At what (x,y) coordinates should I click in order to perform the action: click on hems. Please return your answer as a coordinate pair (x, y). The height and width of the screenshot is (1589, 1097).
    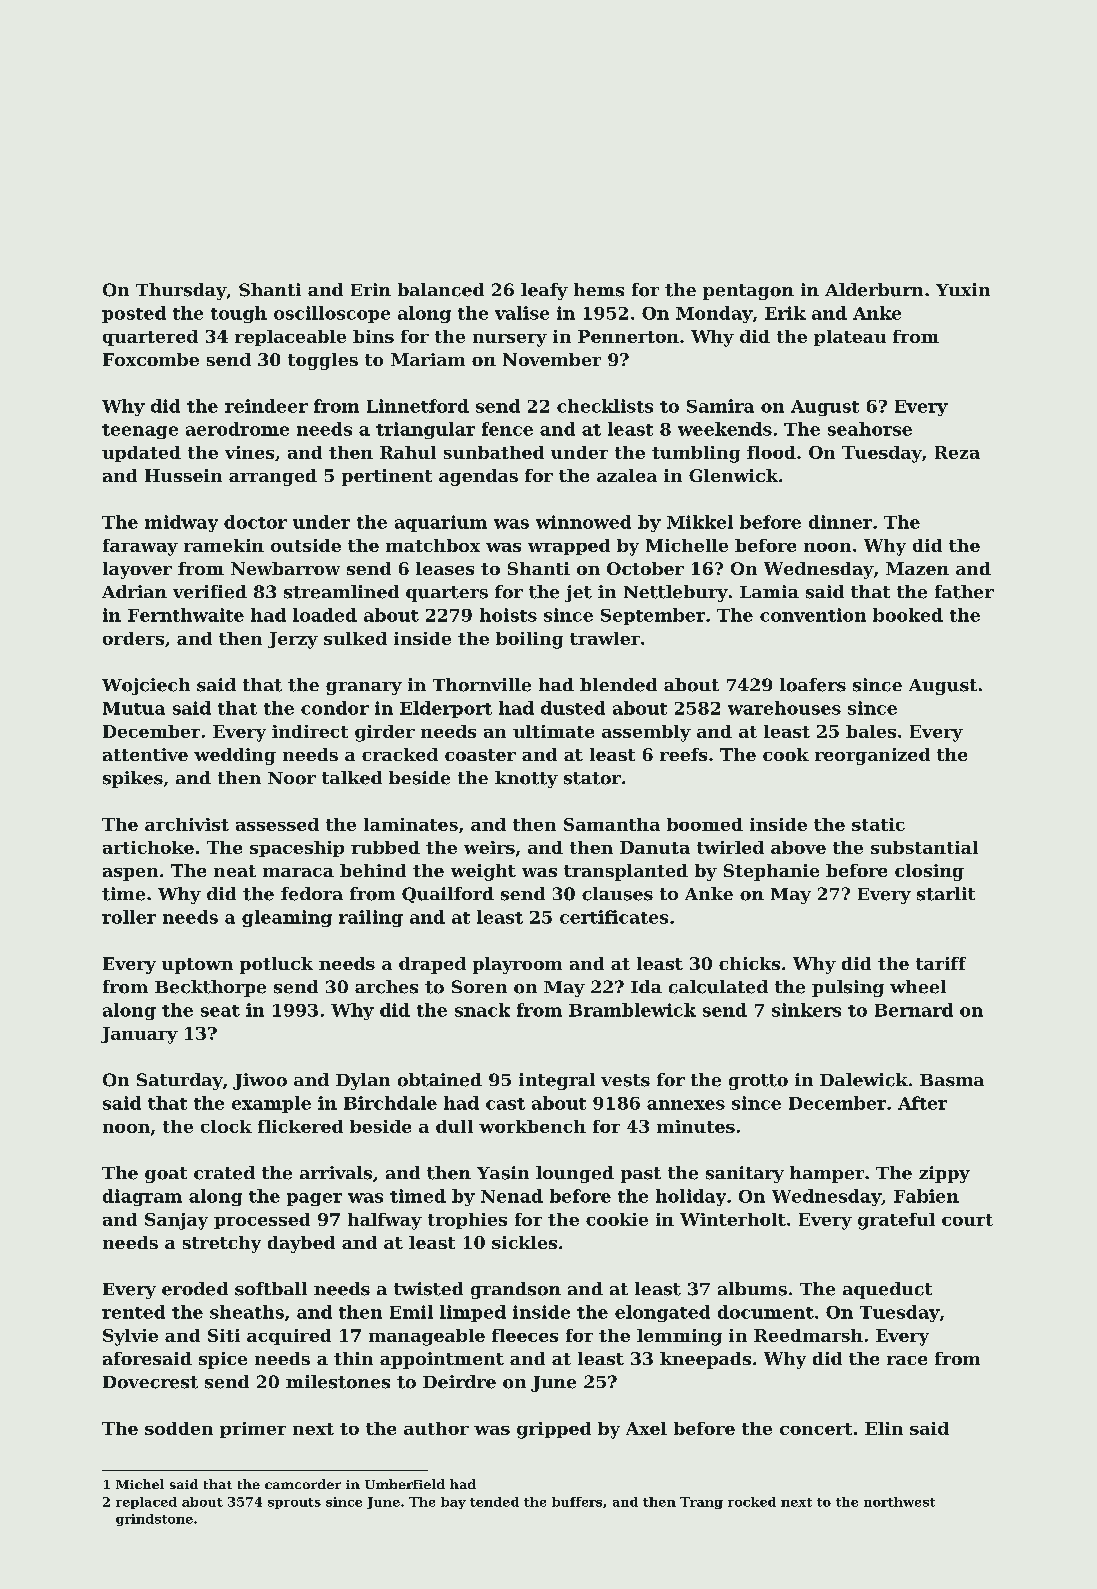
    Looking at the image, I should click on (599, 290).
